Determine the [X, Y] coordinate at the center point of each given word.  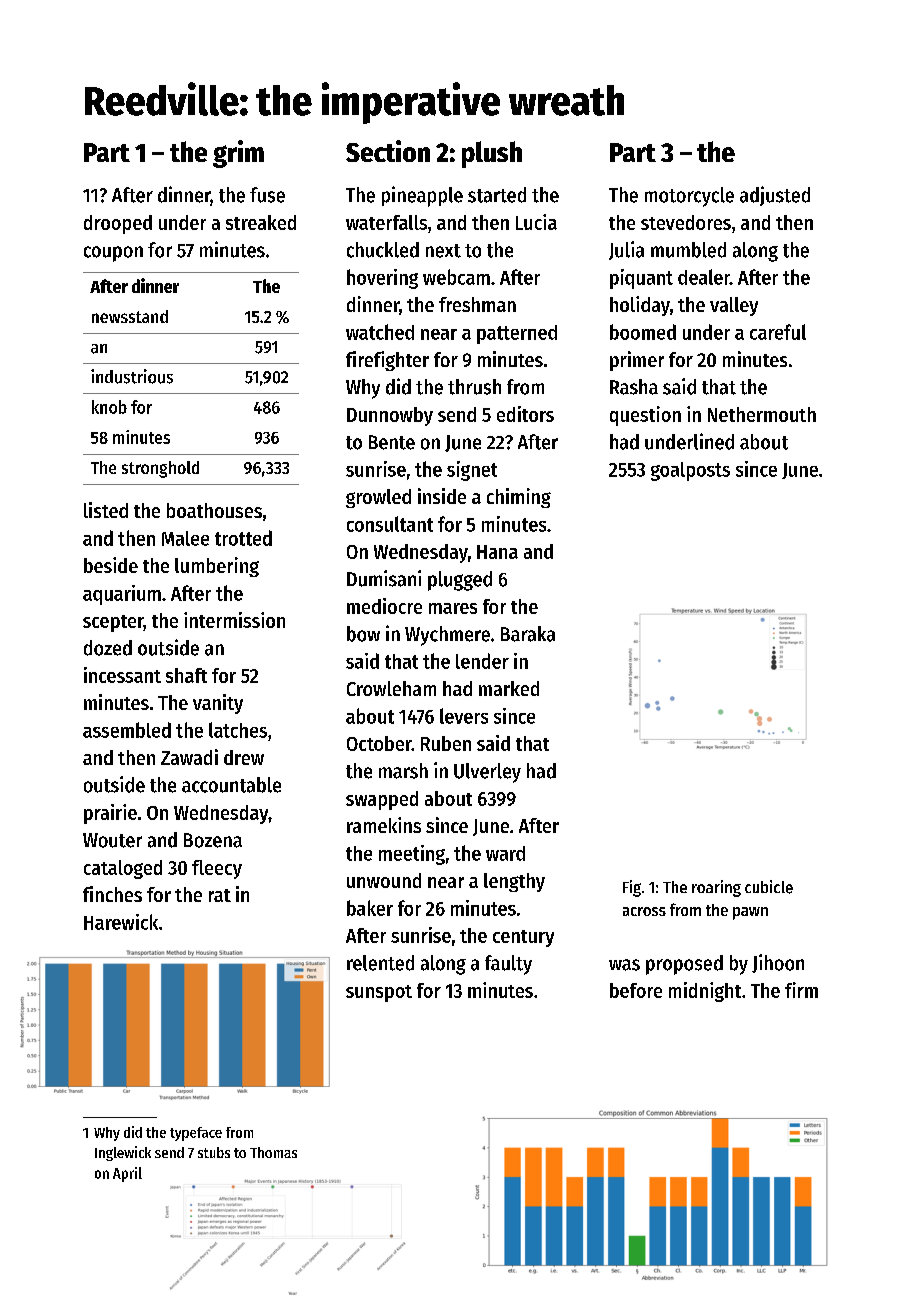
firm [801, 990]
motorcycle [689, 197]
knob [109, 407]
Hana [497, 552]
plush [492, 154]
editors [525, 414]
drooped [118, 224]
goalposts [690, 471]
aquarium [122, 595]
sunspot [379, 993]
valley [734, 306]
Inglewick [123, 1153]
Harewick [121, 922]
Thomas [273, 1152]
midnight [705, 992]
